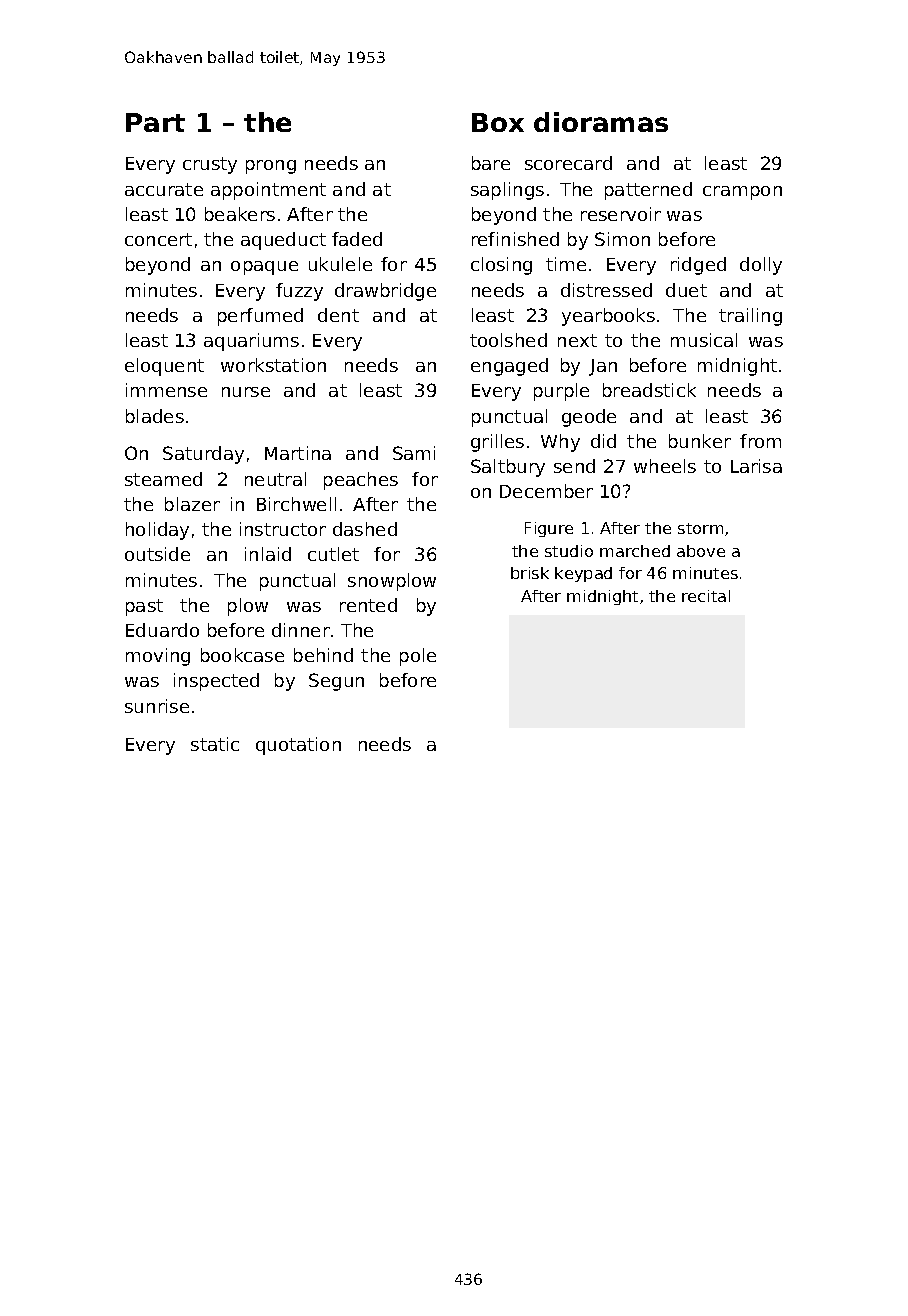 This image has height=1316, width=908. I want to click on storm, so click(700, 528).
